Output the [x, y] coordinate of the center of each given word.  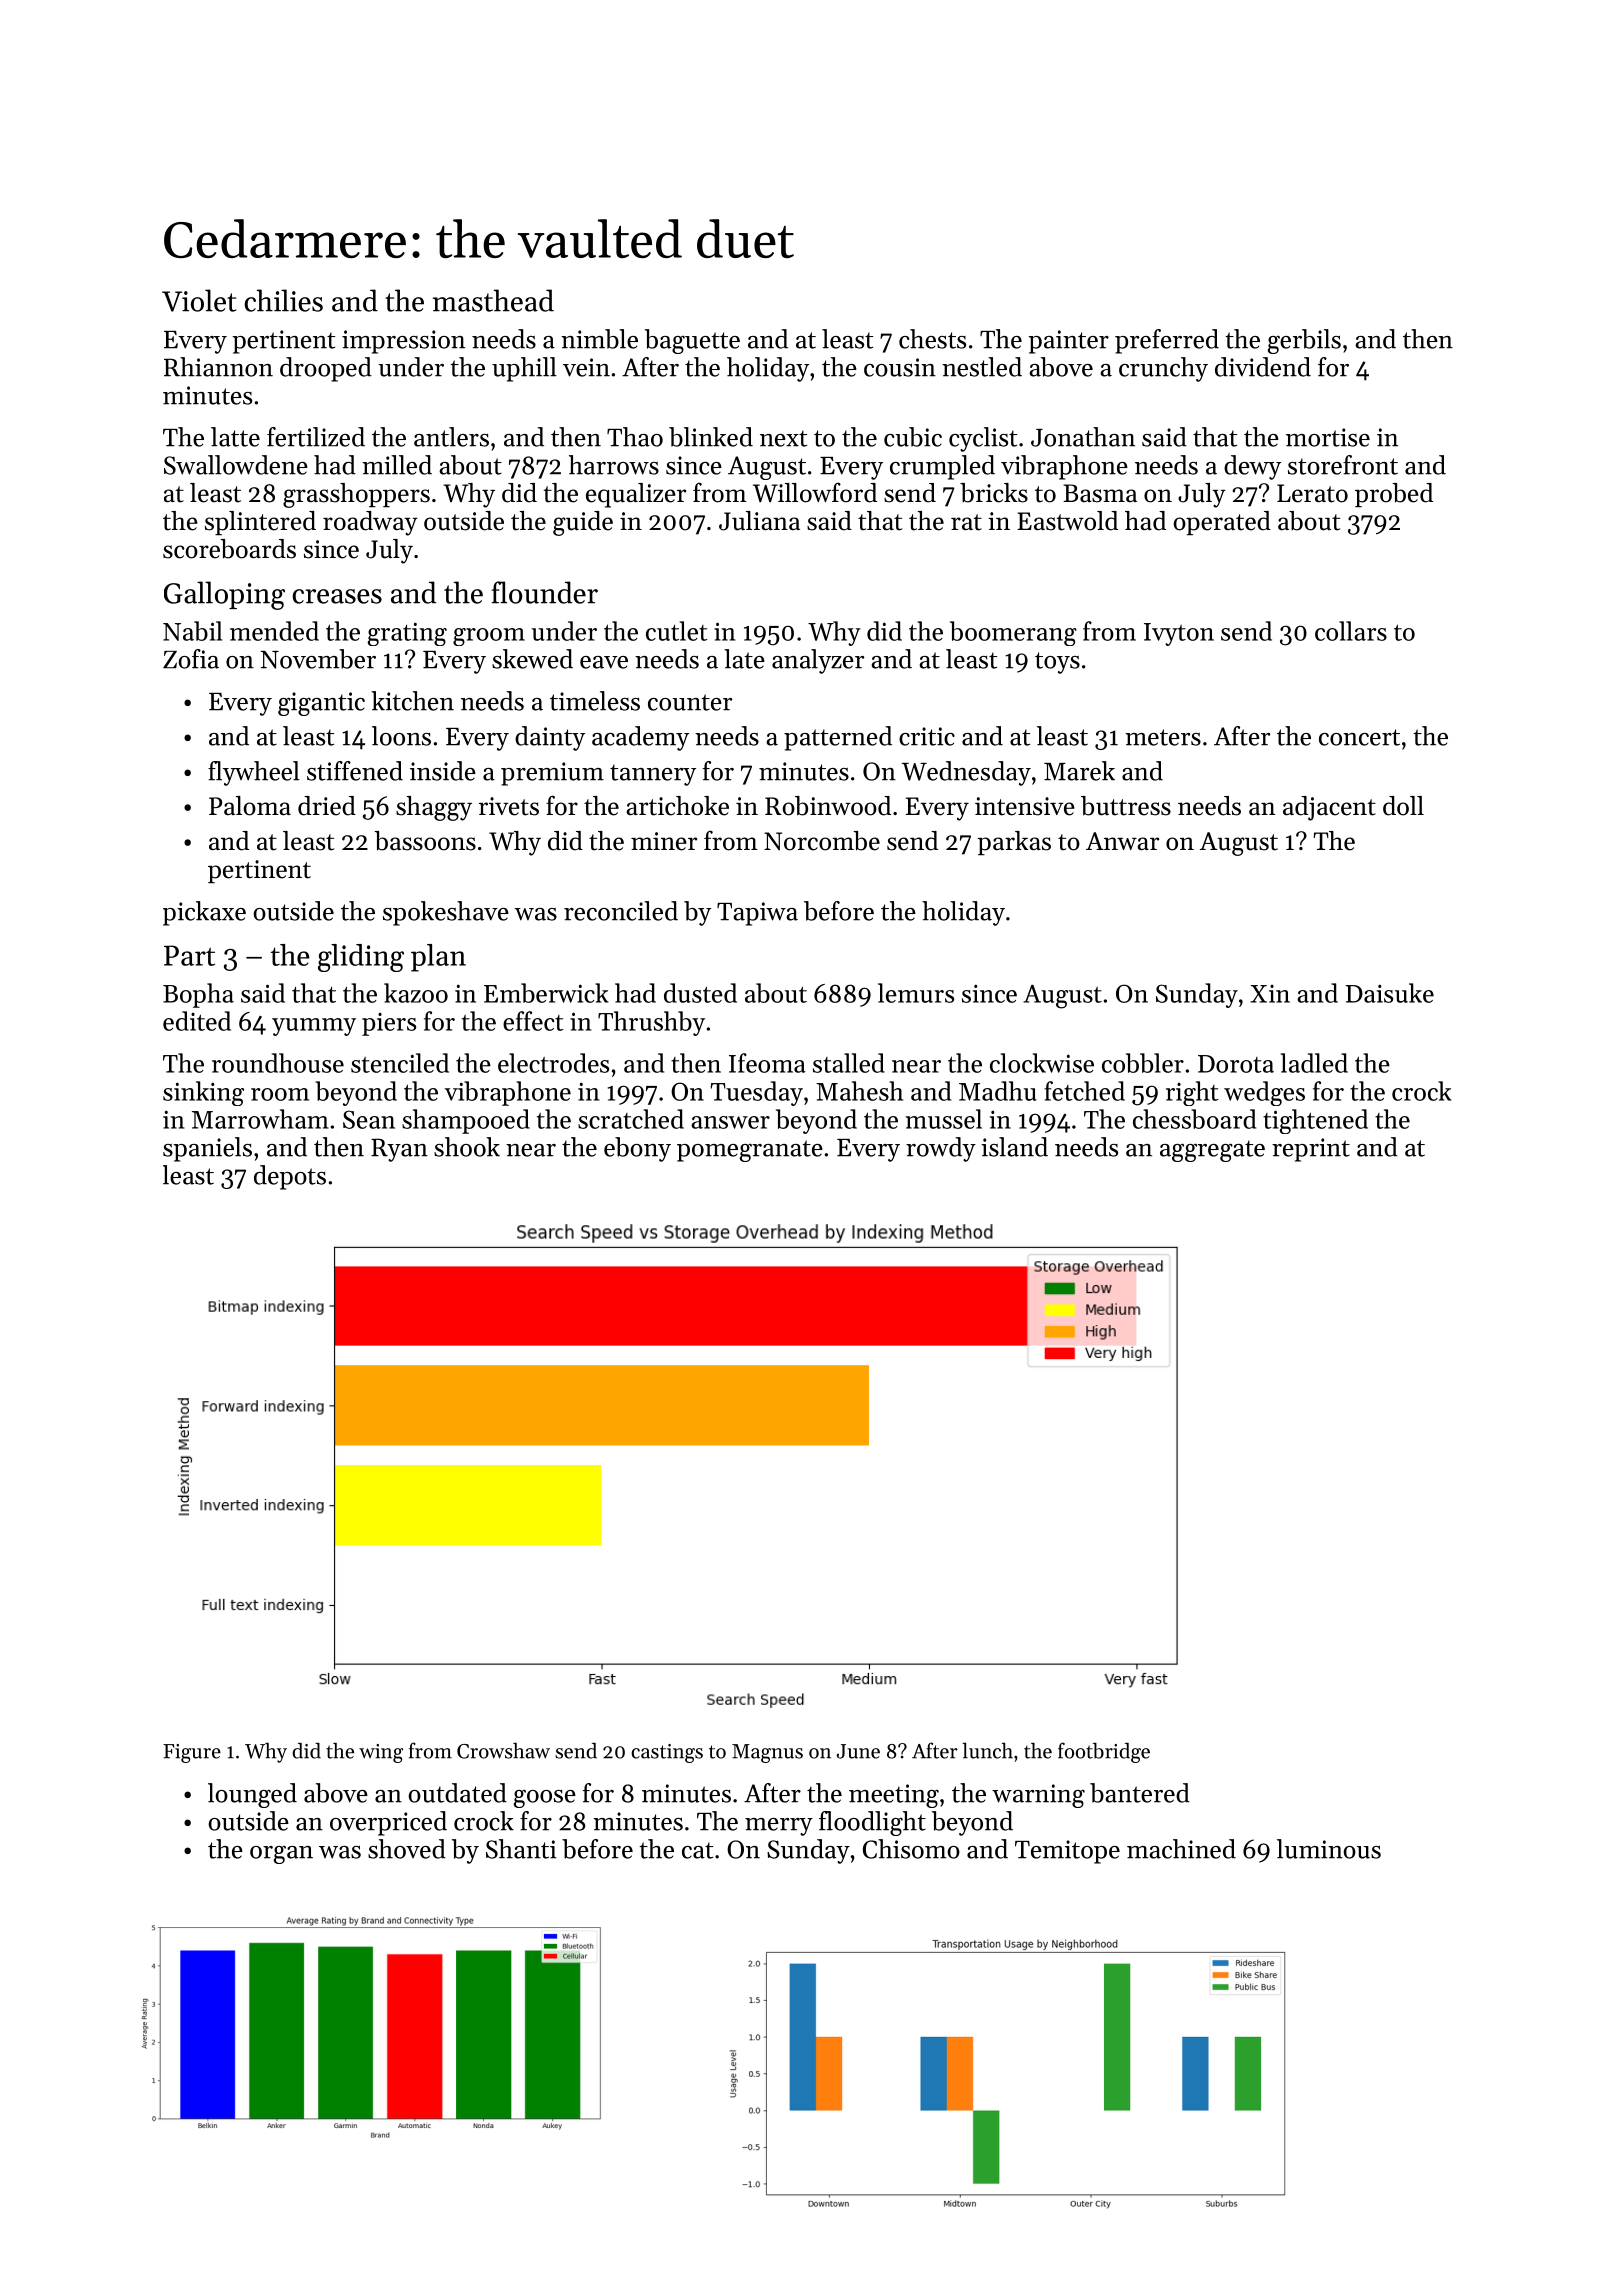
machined [1181, 1849]
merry [779, 1827]
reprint [1311, 1150]
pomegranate [750, 1151]
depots [290, 1177]
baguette [692, 341]
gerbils [1304, 341]
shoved [407, 1849]
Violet [199, 300]
